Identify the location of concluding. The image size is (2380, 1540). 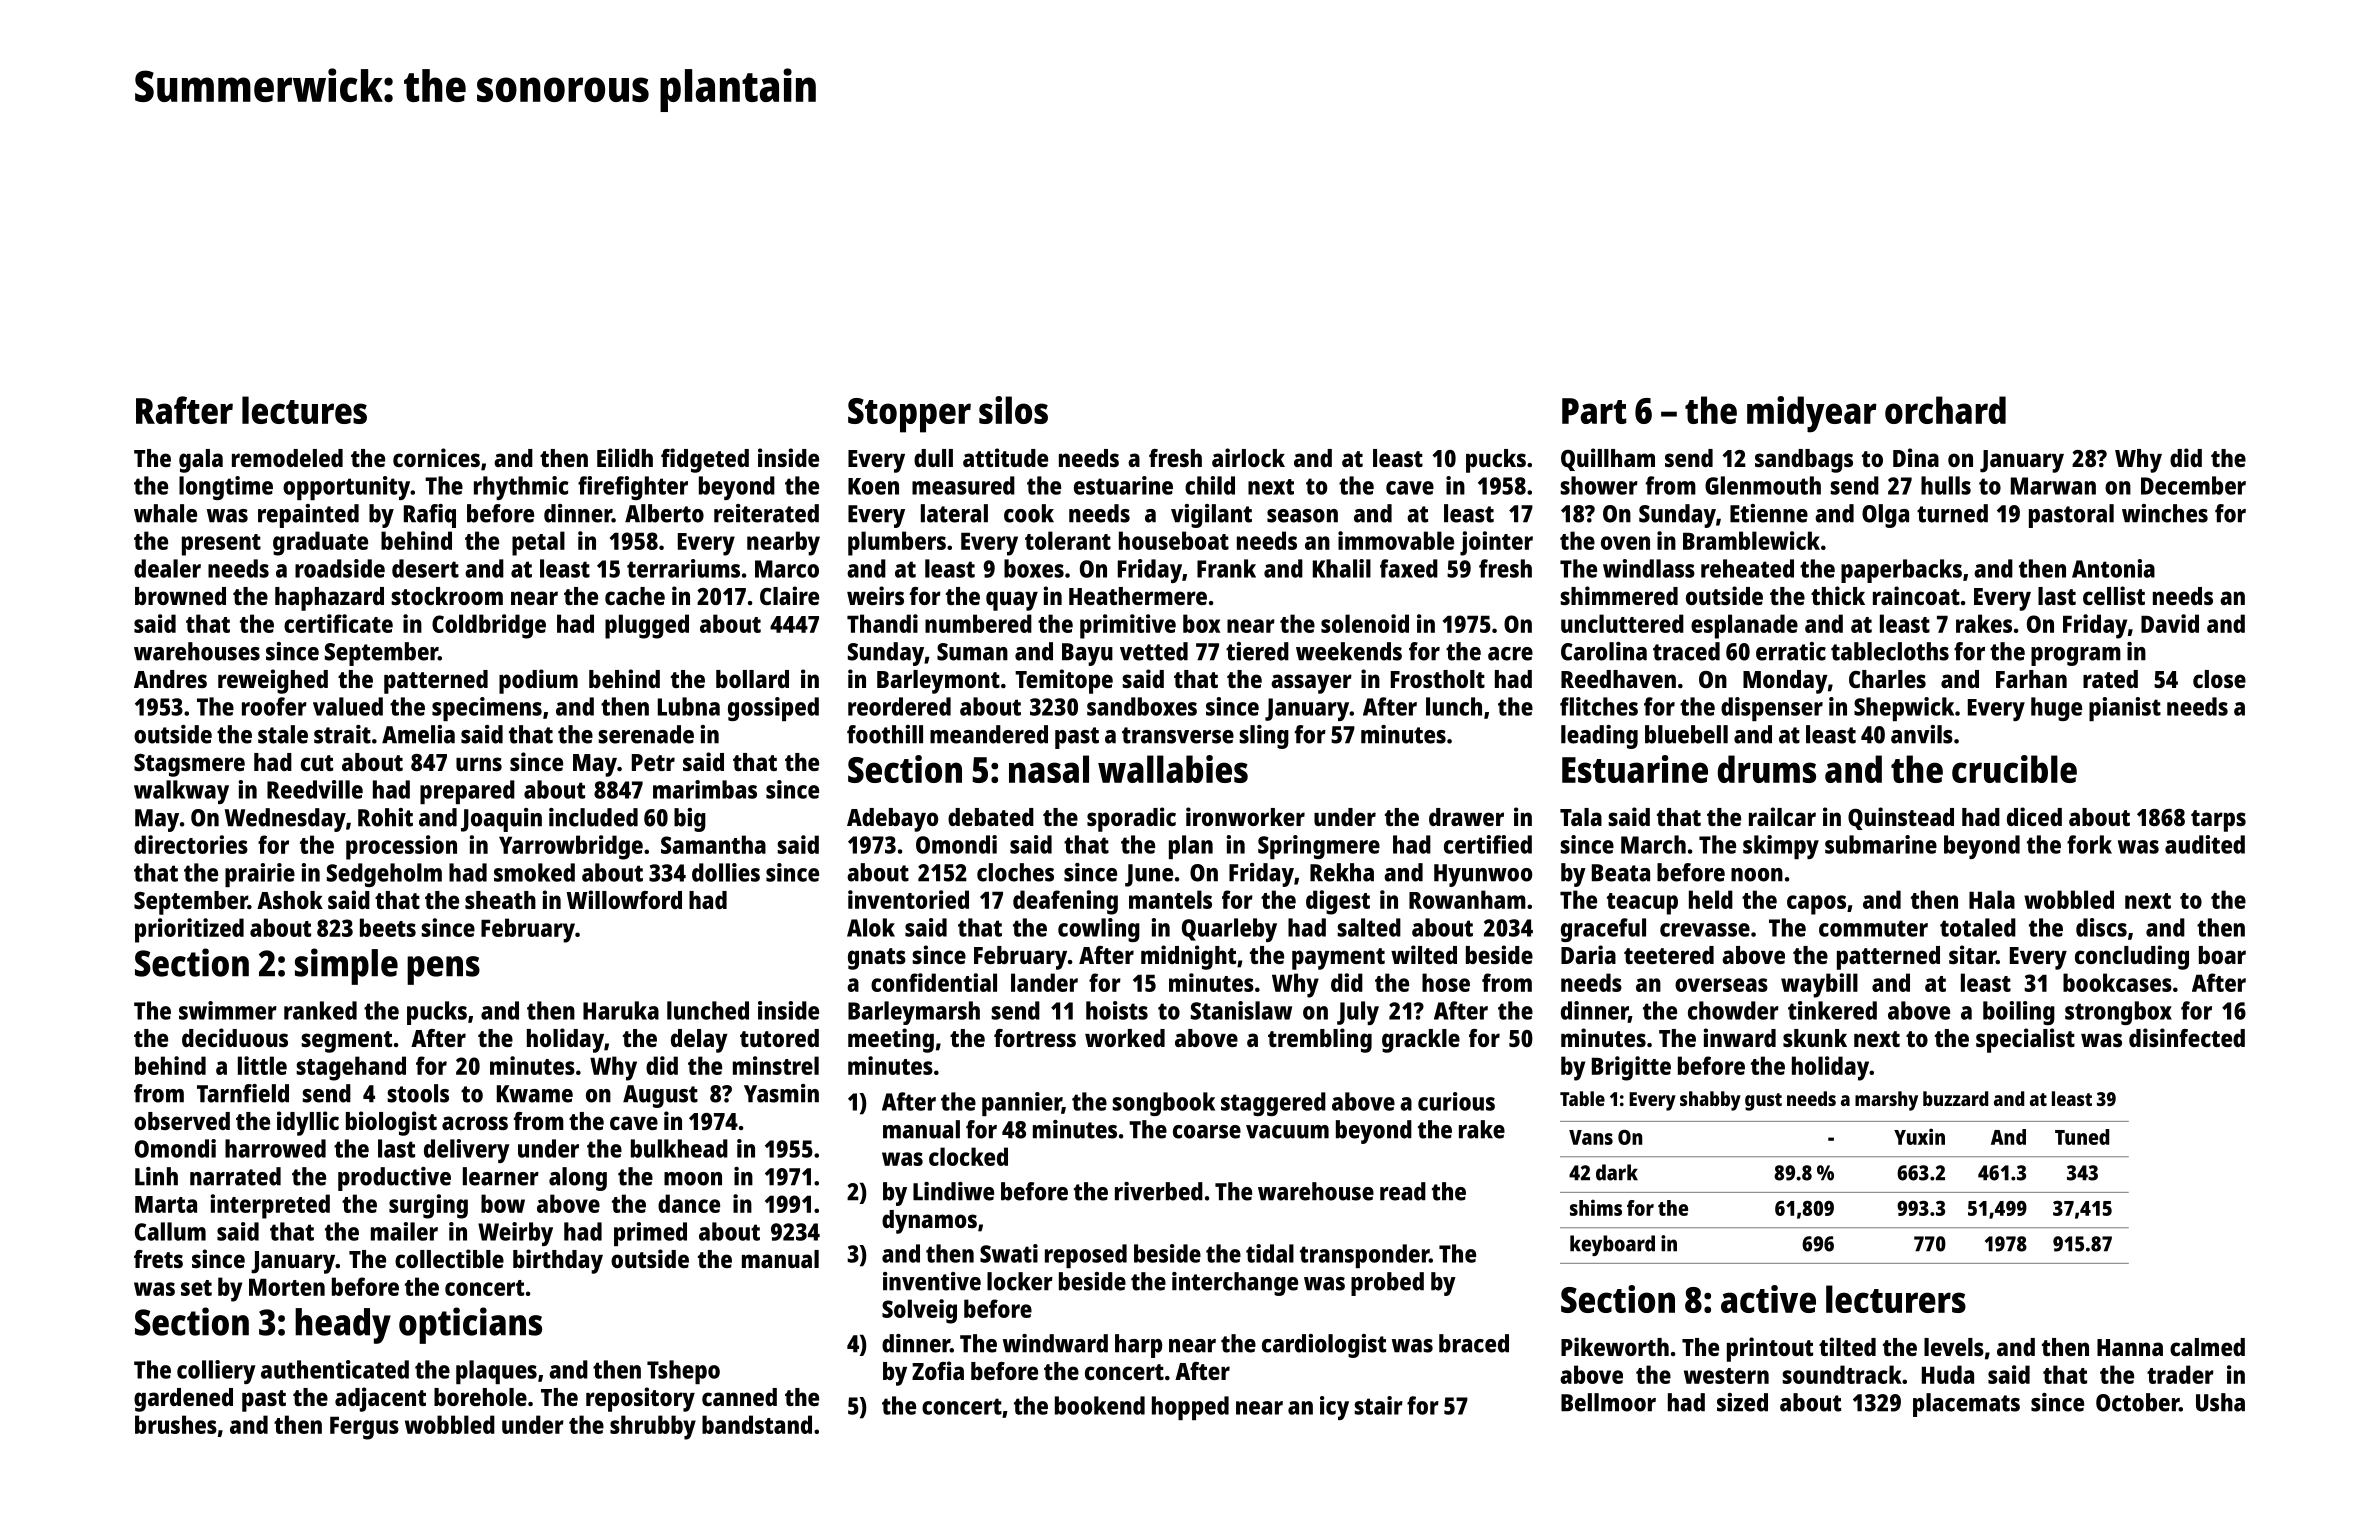
(2132, 957).
